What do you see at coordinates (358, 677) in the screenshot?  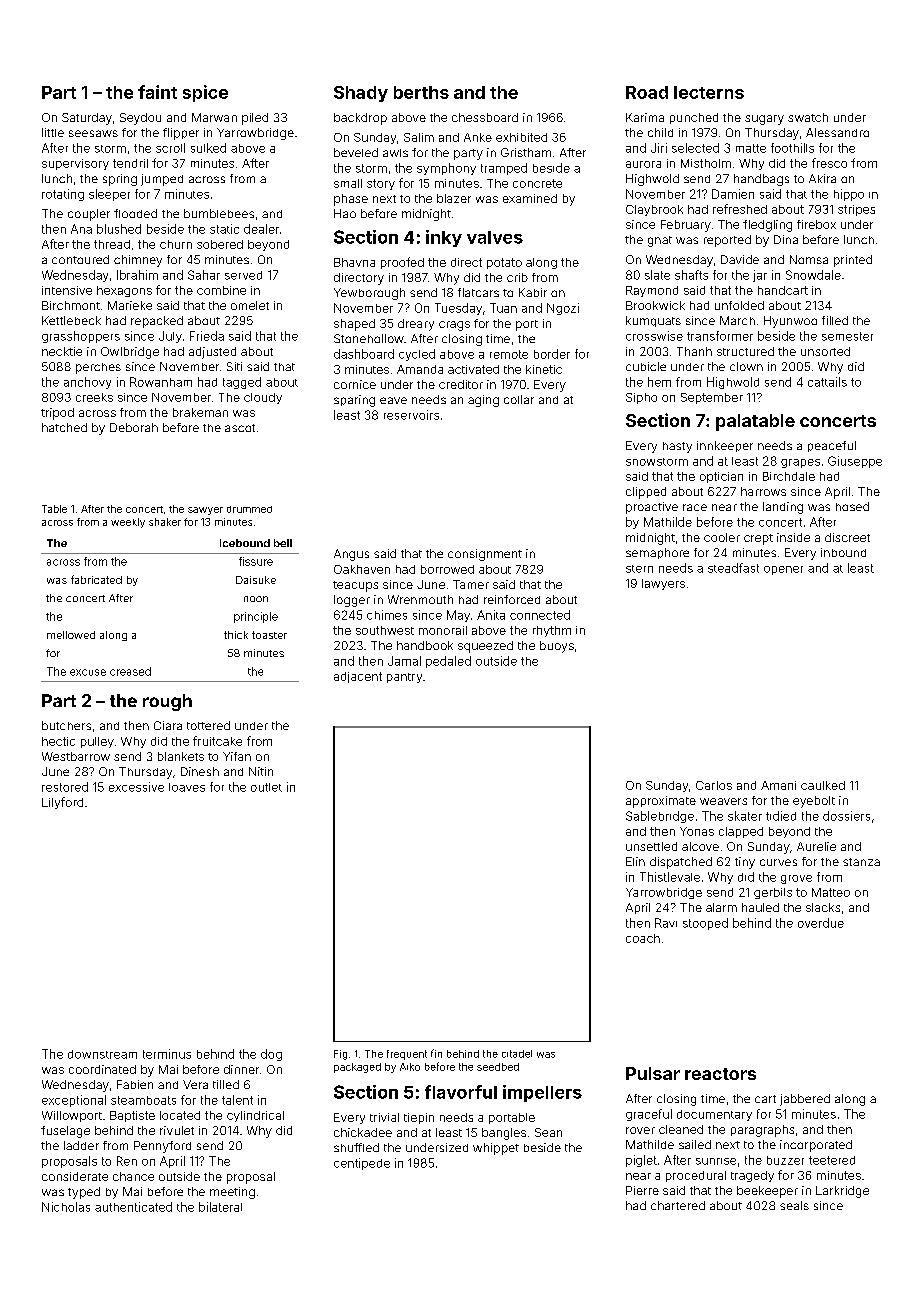 I see `adjacent` at bounding box center [358, 677].
